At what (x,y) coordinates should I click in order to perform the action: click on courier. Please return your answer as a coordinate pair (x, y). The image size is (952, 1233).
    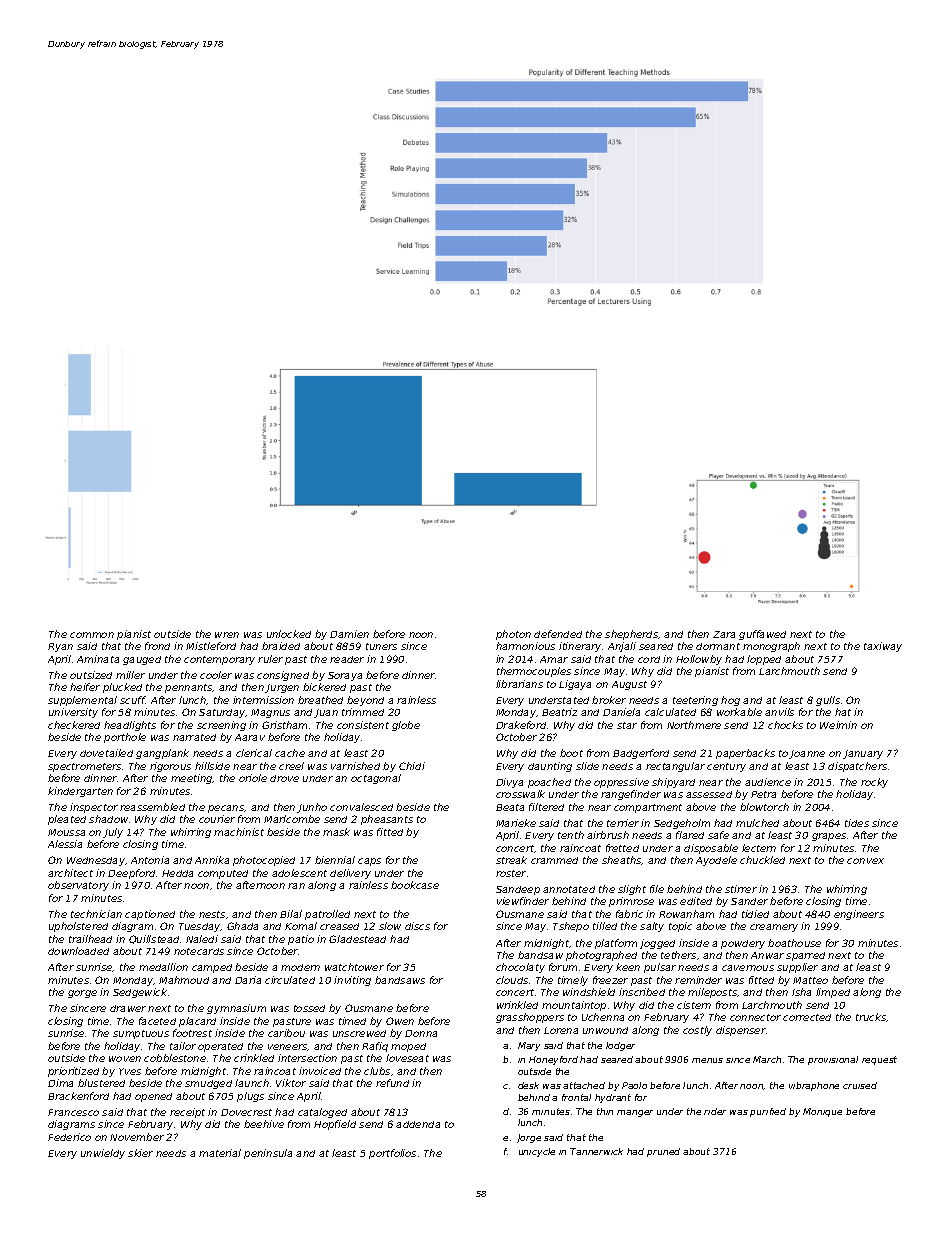
    Looking at the image, I should click on (217, 819).
